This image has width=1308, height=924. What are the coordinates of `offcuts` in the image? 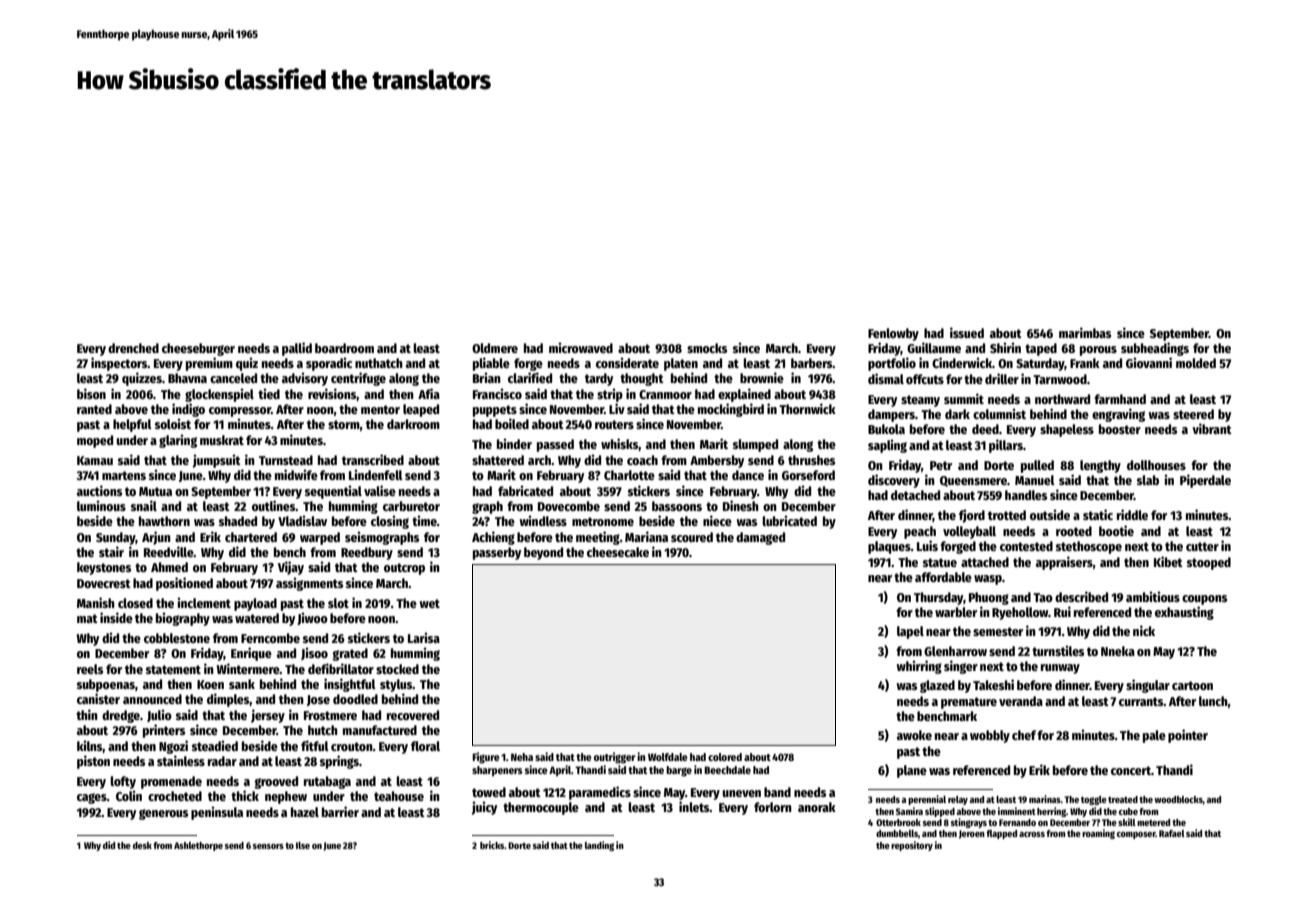 It's located at (925, 379).
